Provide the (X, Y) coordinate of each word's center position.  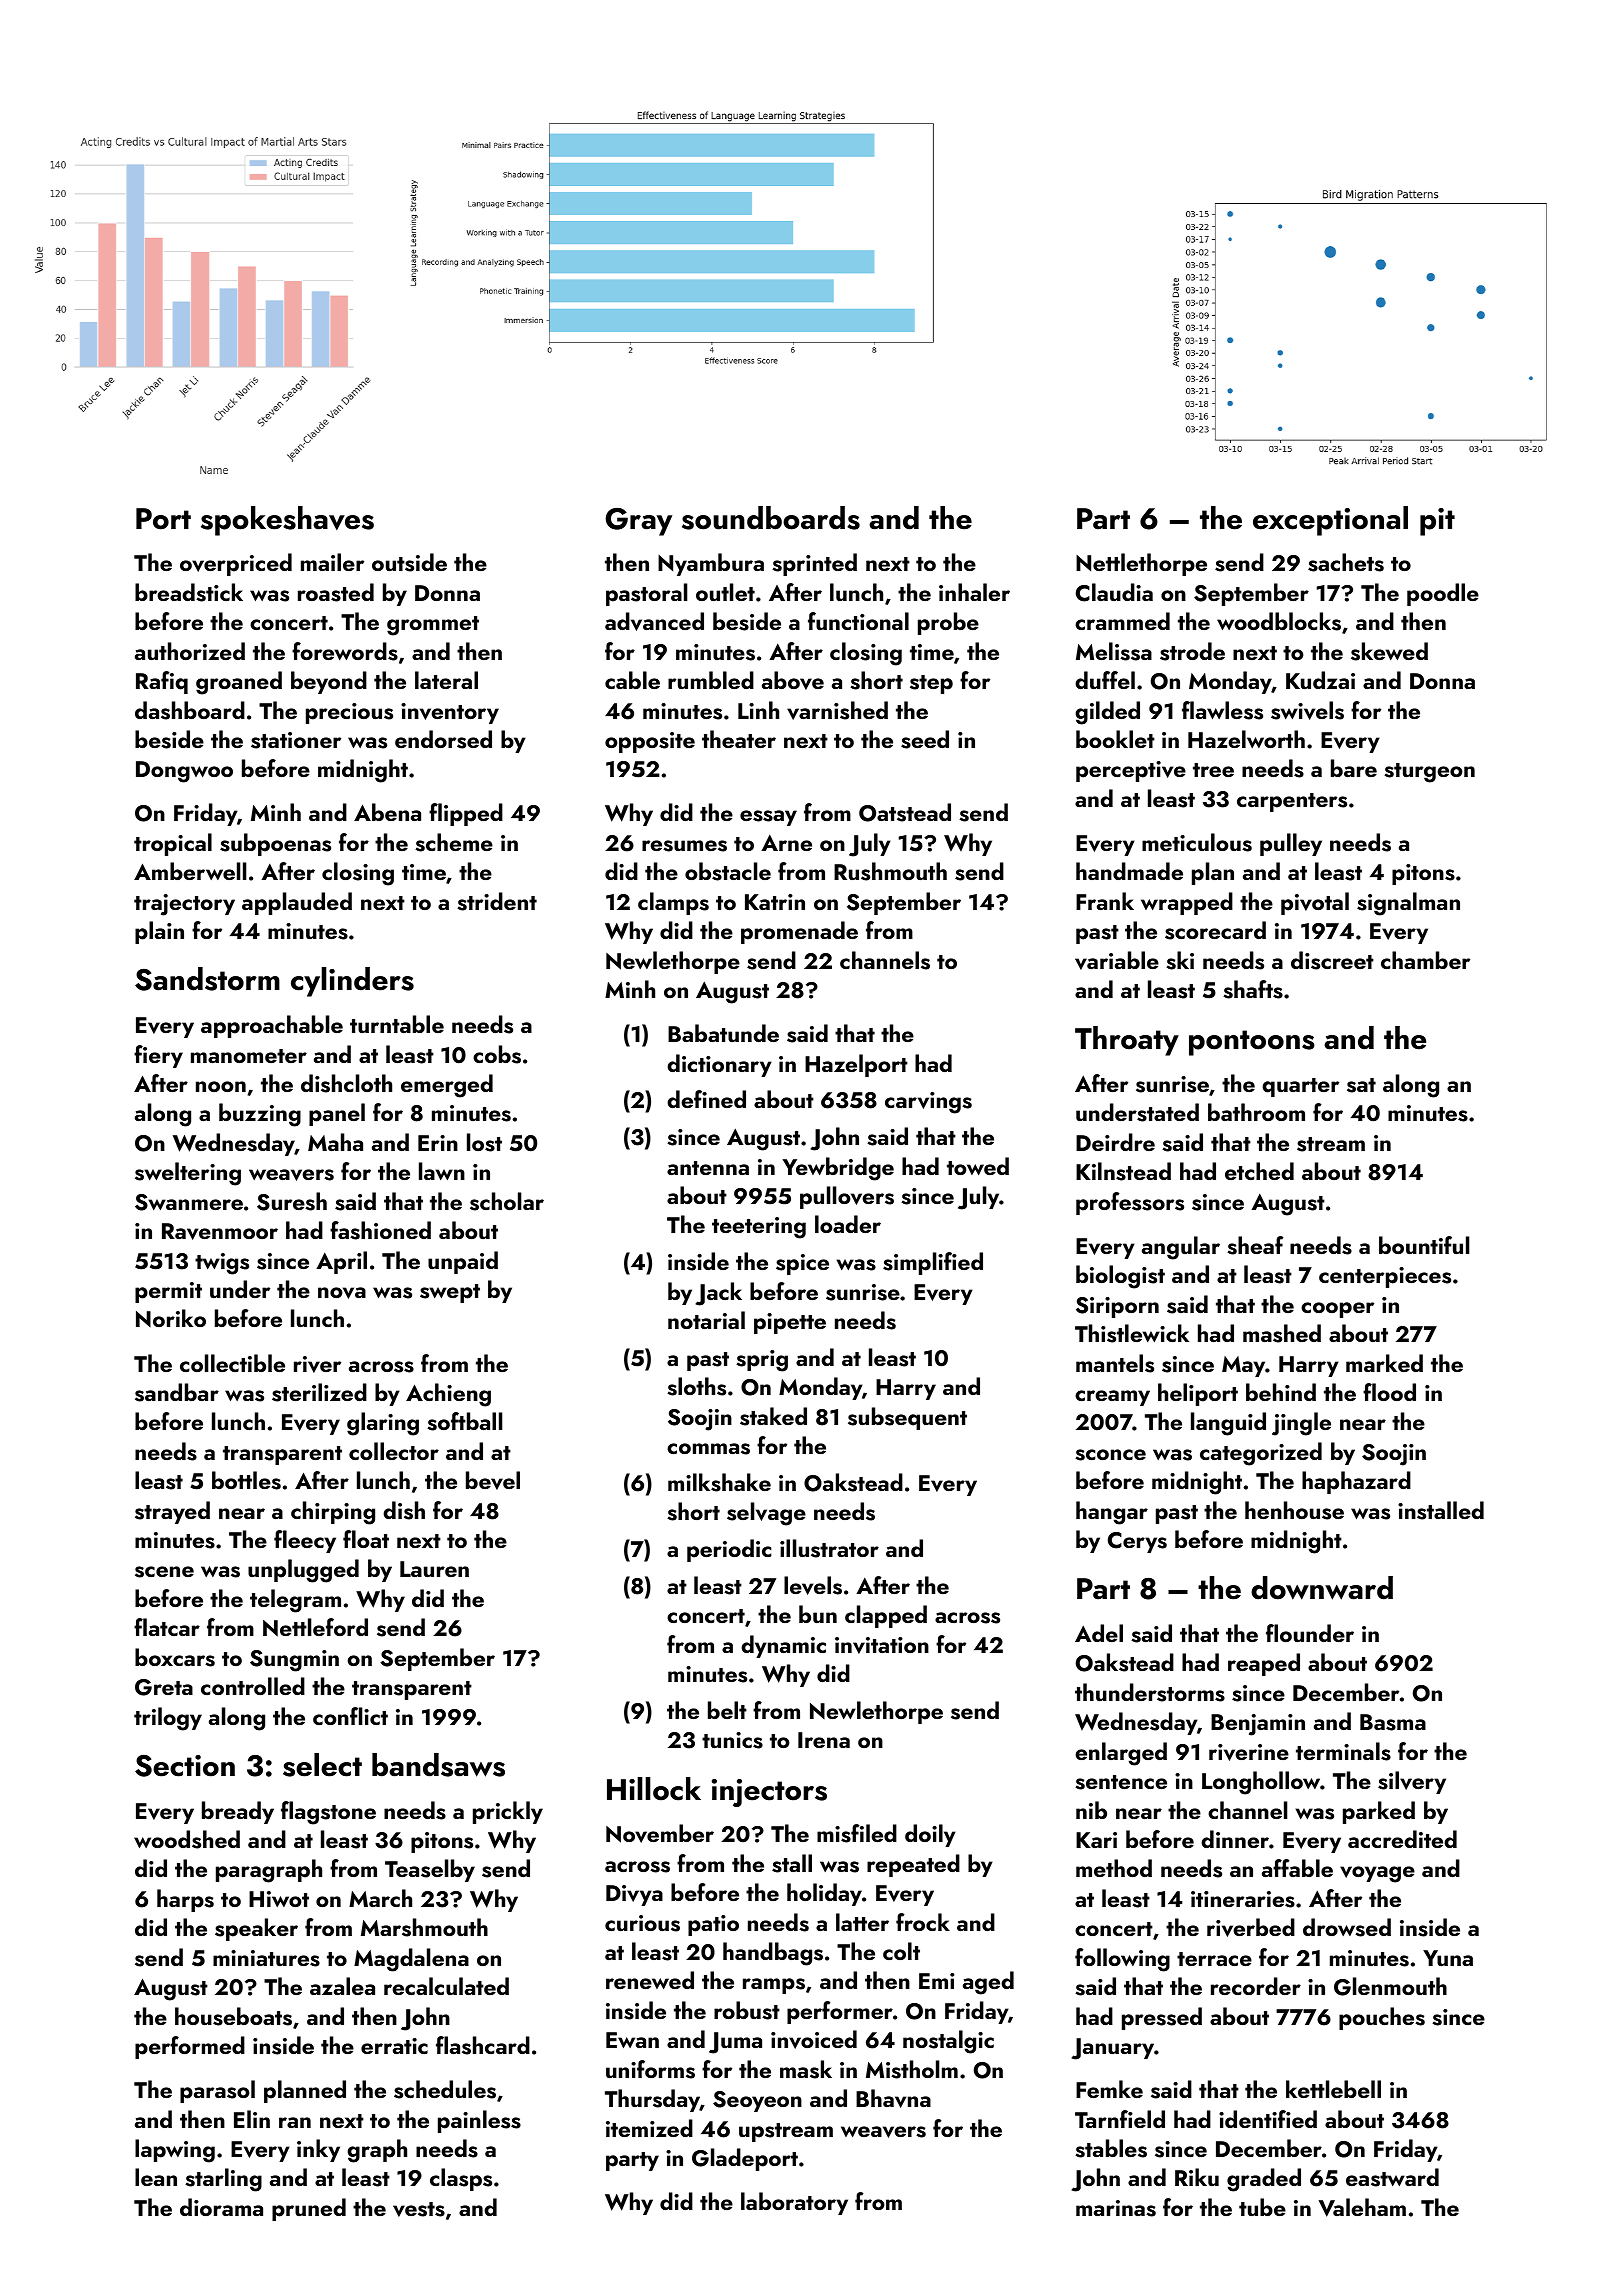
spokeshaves (287, 521)
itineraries (1243, 1899)
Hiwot (279, 1899)
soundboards (771, 518)
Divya (634, 1895)
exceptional (1330, 521)
